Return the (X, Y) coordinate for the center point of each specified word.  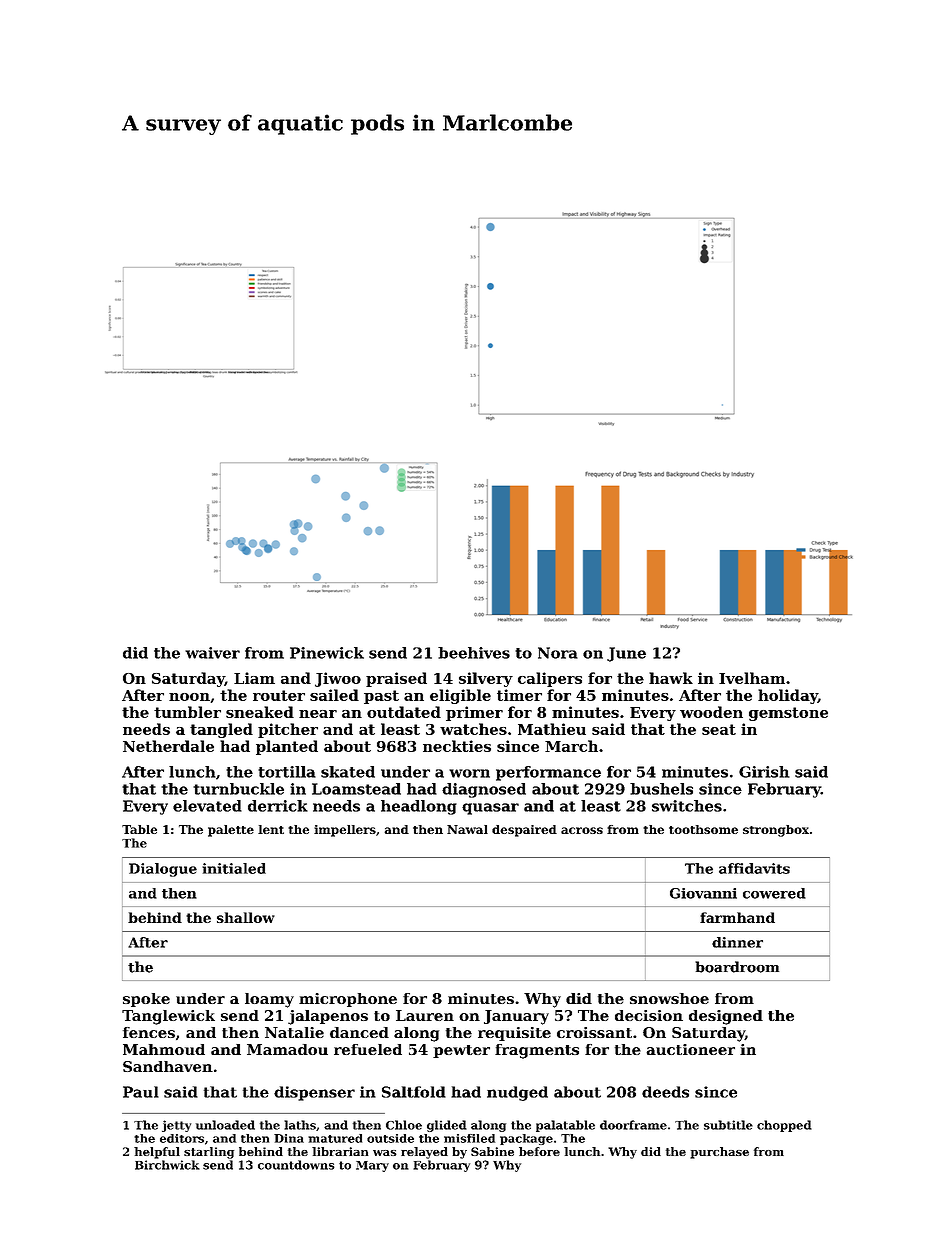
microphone (348, 1000)
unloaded (225, 1125)
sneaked (260, 712)
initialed (234, 868)
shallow (246, 917)
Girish (764, 772)
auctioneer (690, 1049)
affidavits (754, 868)
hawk (671, 678)
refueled (368, 1049)
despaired (524, 831)
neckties (457, 746)
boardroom (737, 967)
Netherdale (168, 746)
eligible (460, 696)
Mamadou (287, 1049)
